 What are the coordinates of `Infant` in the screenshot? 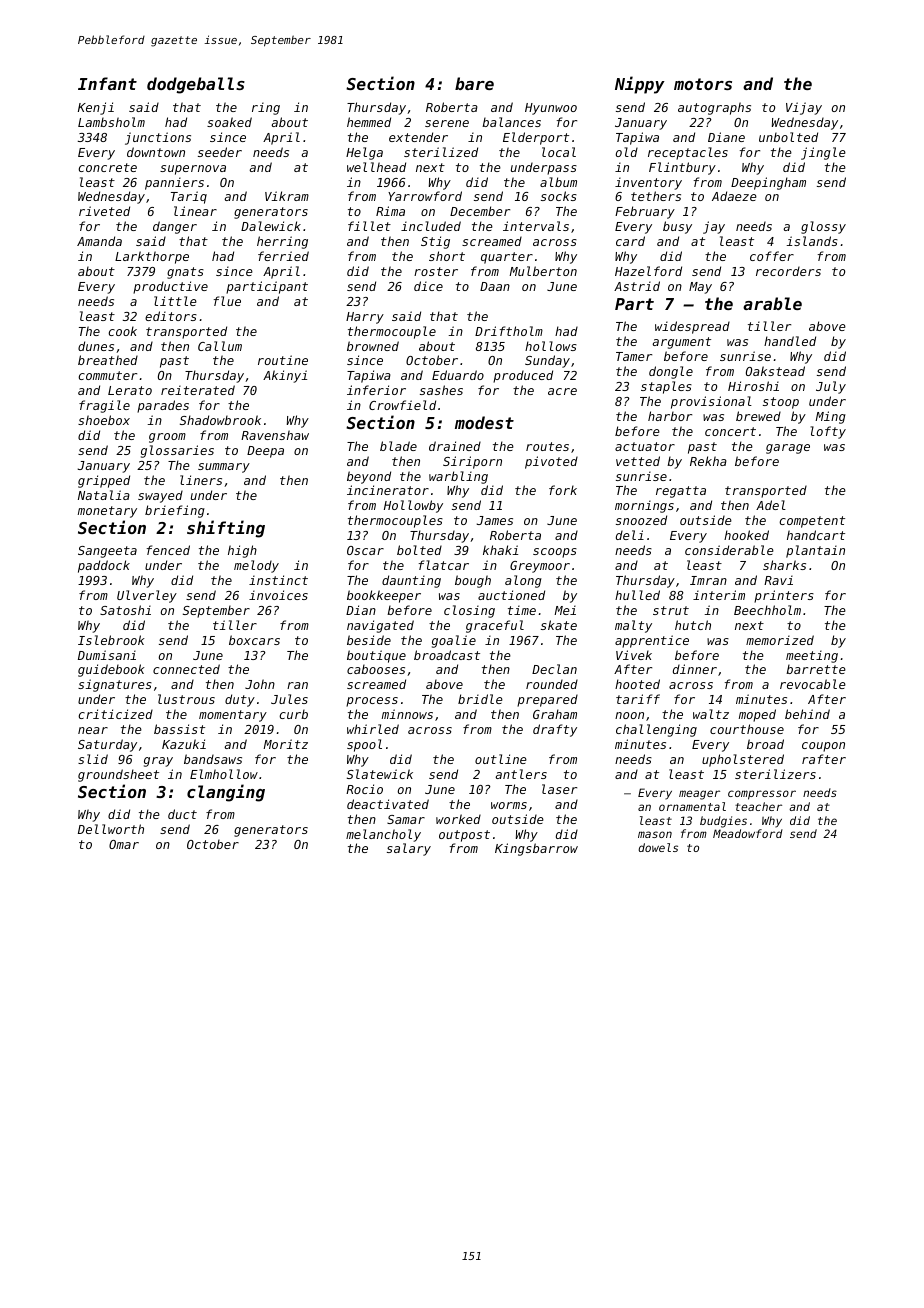 It's located at (107, 83).
